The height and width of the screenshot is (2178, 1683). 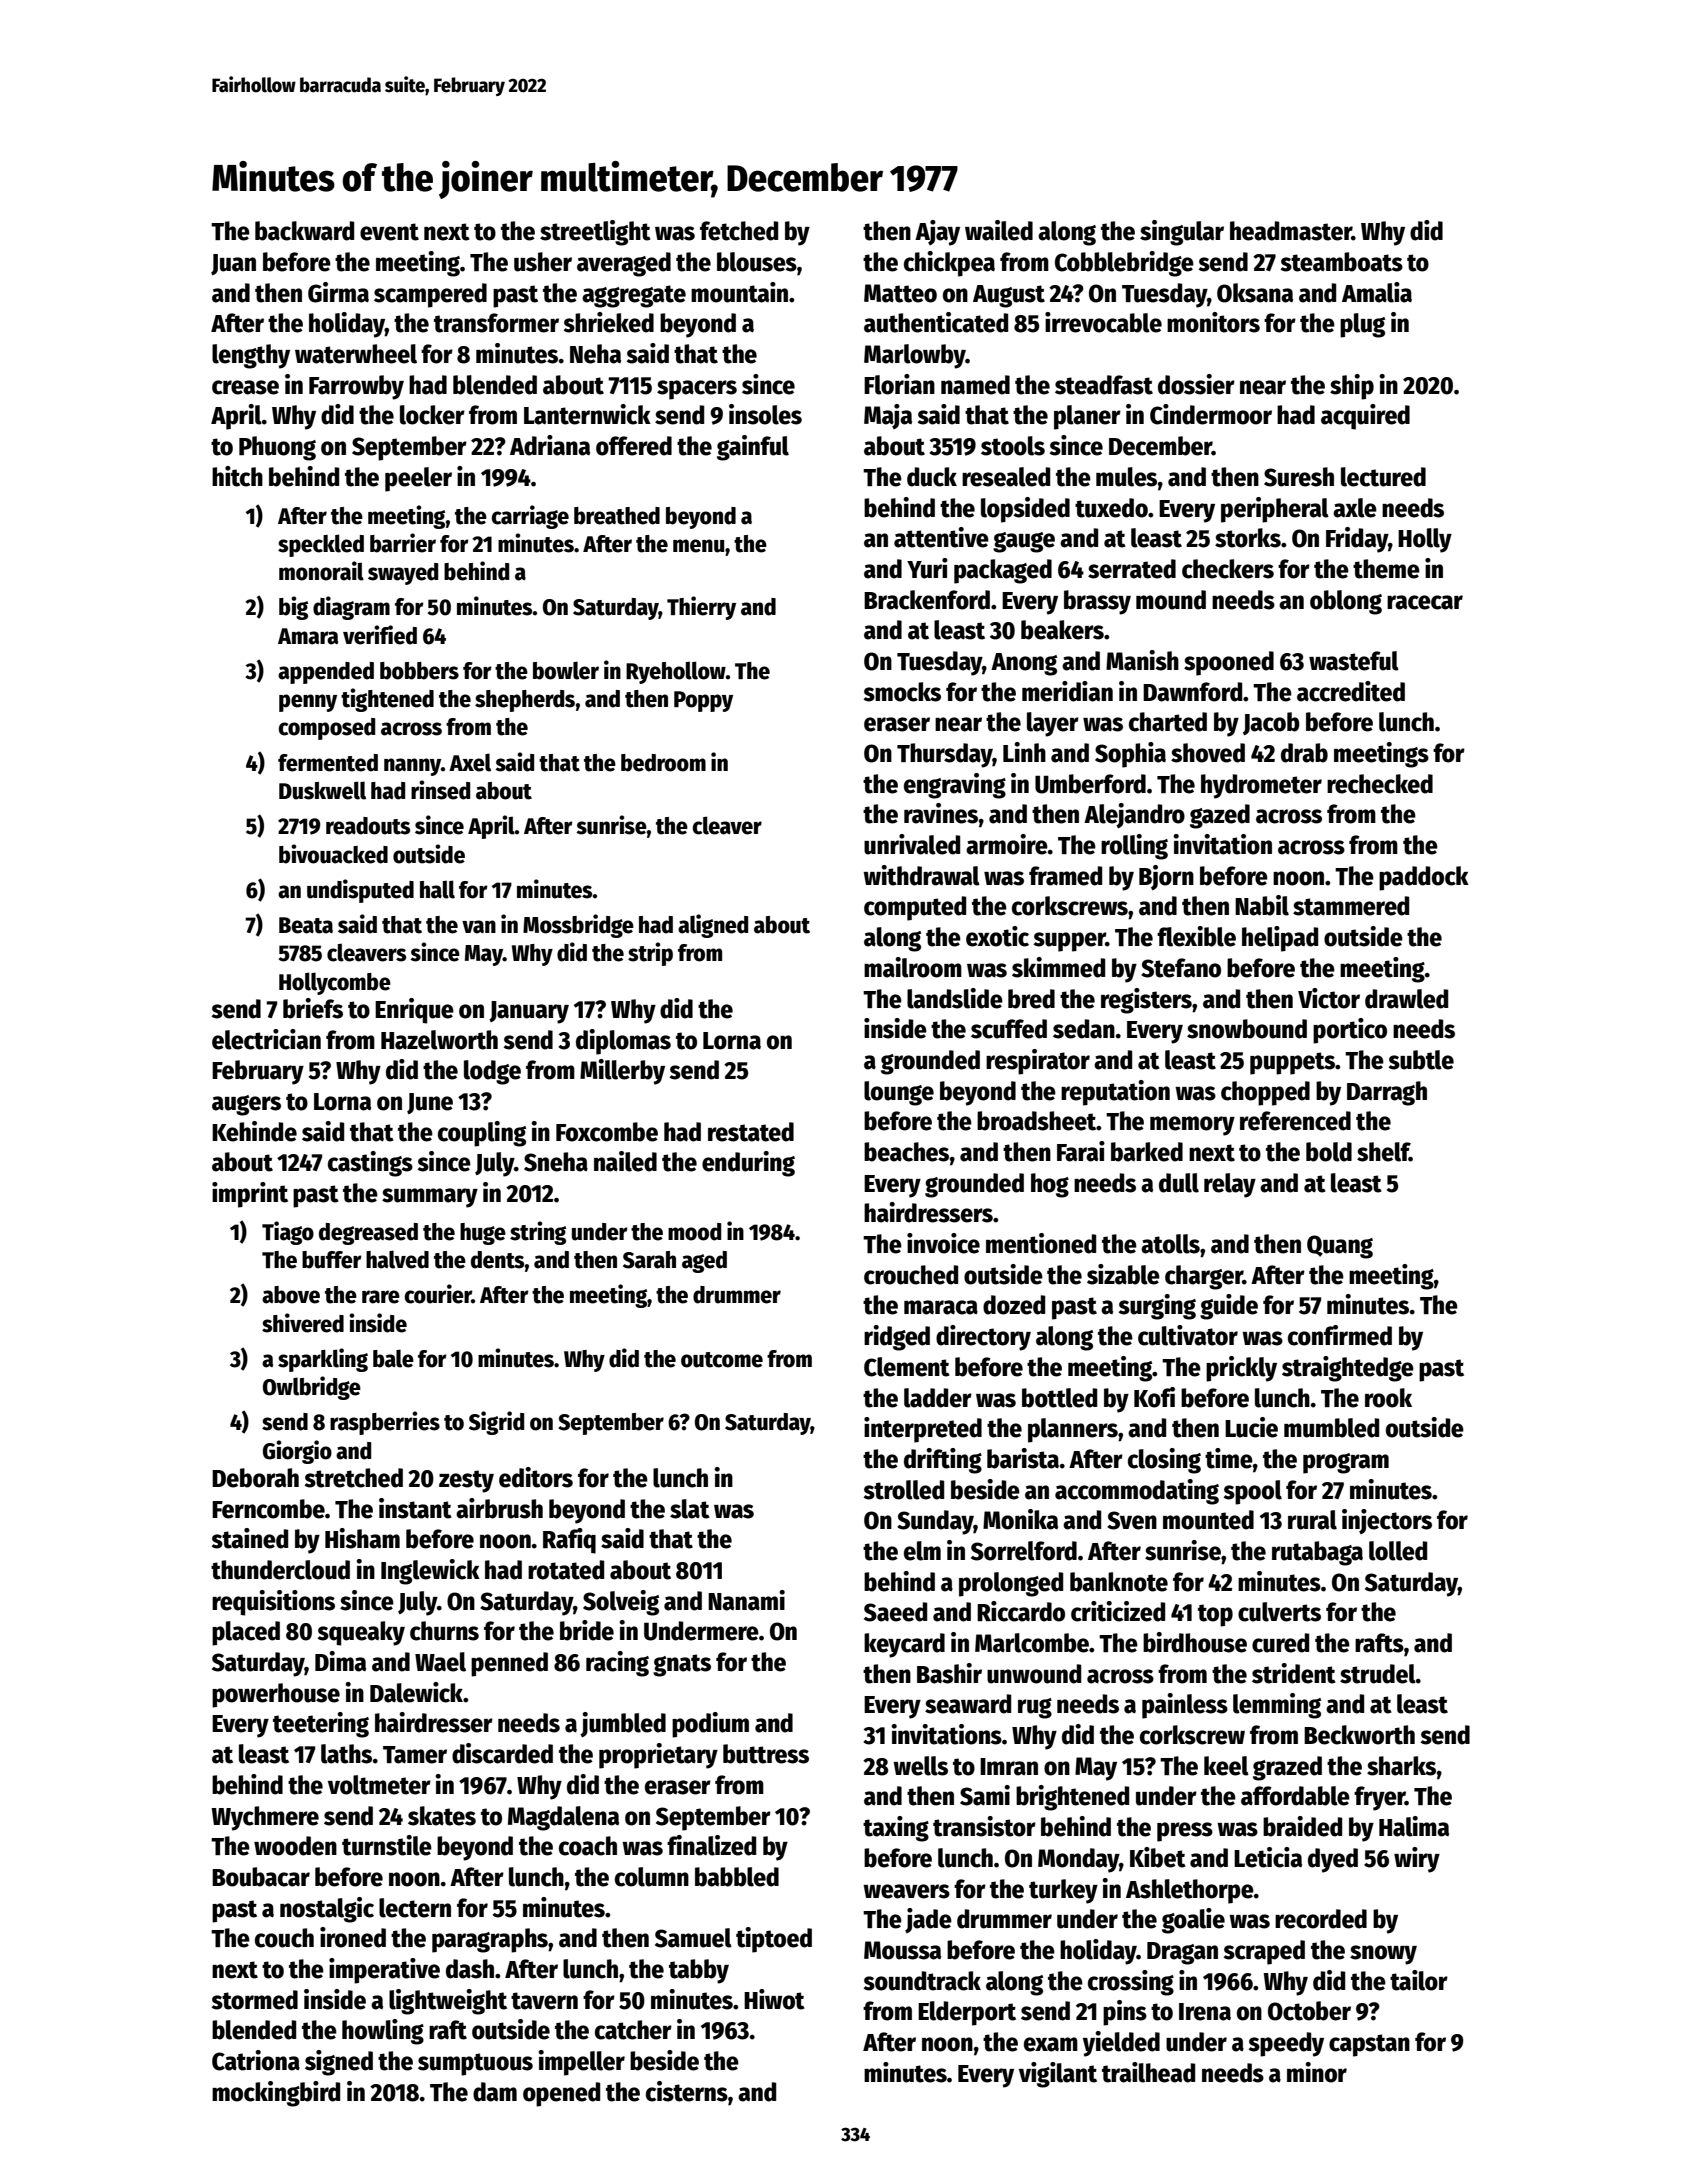 What do you see at coordinates (499, 1508) in the screenshot?
I see `airbrush` at bounding box center [499, 1508].
